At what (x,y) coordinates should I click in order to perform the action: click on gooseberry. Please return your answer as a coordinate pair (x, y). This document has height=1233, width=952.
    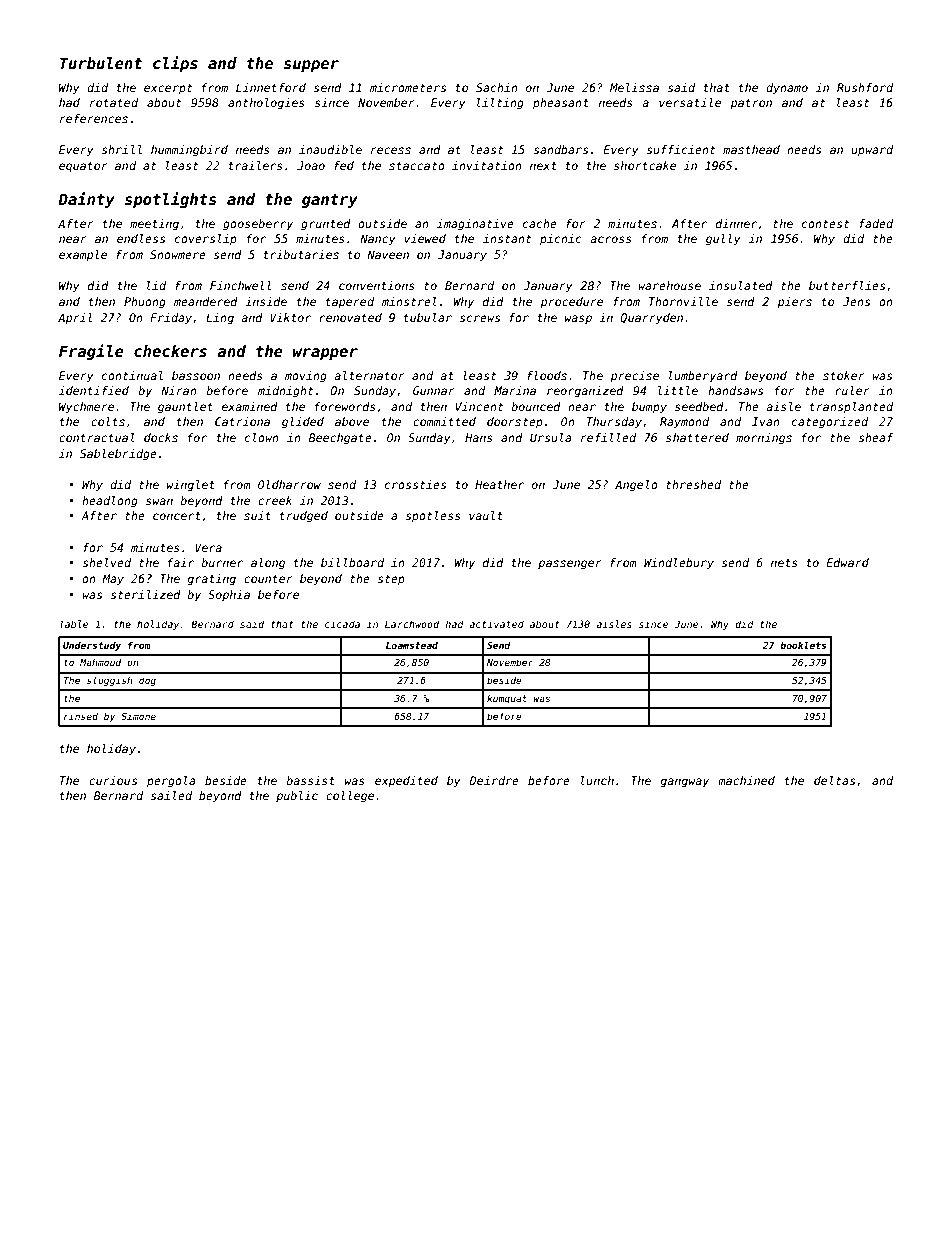
    Looking at the image, I should click on (258, 225).
